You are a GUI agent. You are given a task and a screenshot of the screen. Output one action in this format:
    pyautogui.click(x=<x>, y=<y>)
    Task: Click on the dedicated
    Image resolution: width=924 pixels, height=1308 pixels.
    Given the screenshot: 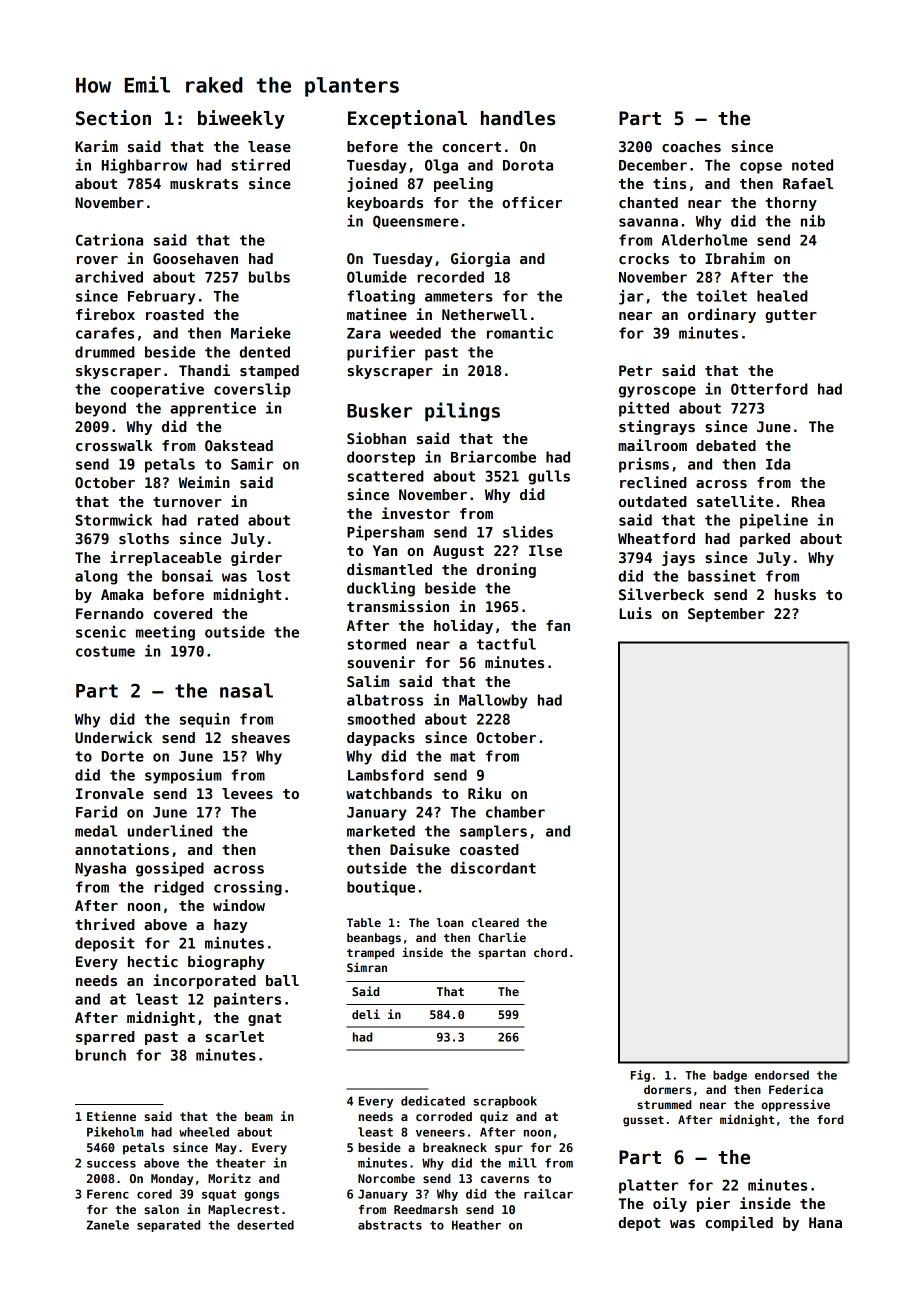 What is the action you would take?
    pyautogui.click(x=433, y=1101)
